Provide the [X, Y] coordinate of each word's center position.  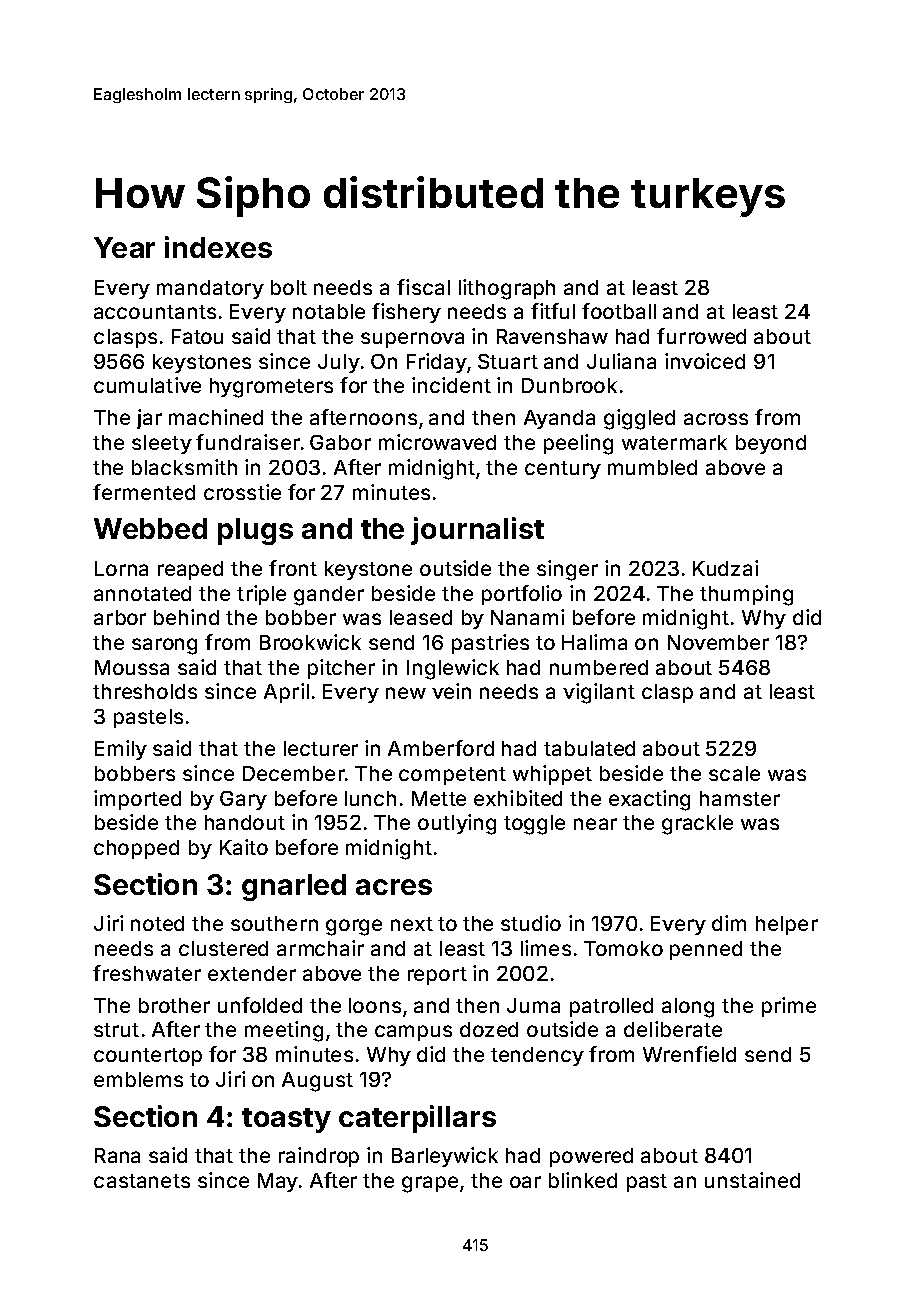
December [294, 773]
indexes [218, 247]
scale [734, 773]
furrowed [701, 336]
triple [261, 595]
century [563, 470]
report [437, 976]
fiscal [423, 287]
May [278, 1182]
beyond [771, 444]
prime [789, 1007]
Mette [439, 798]
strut [116, 1030]
